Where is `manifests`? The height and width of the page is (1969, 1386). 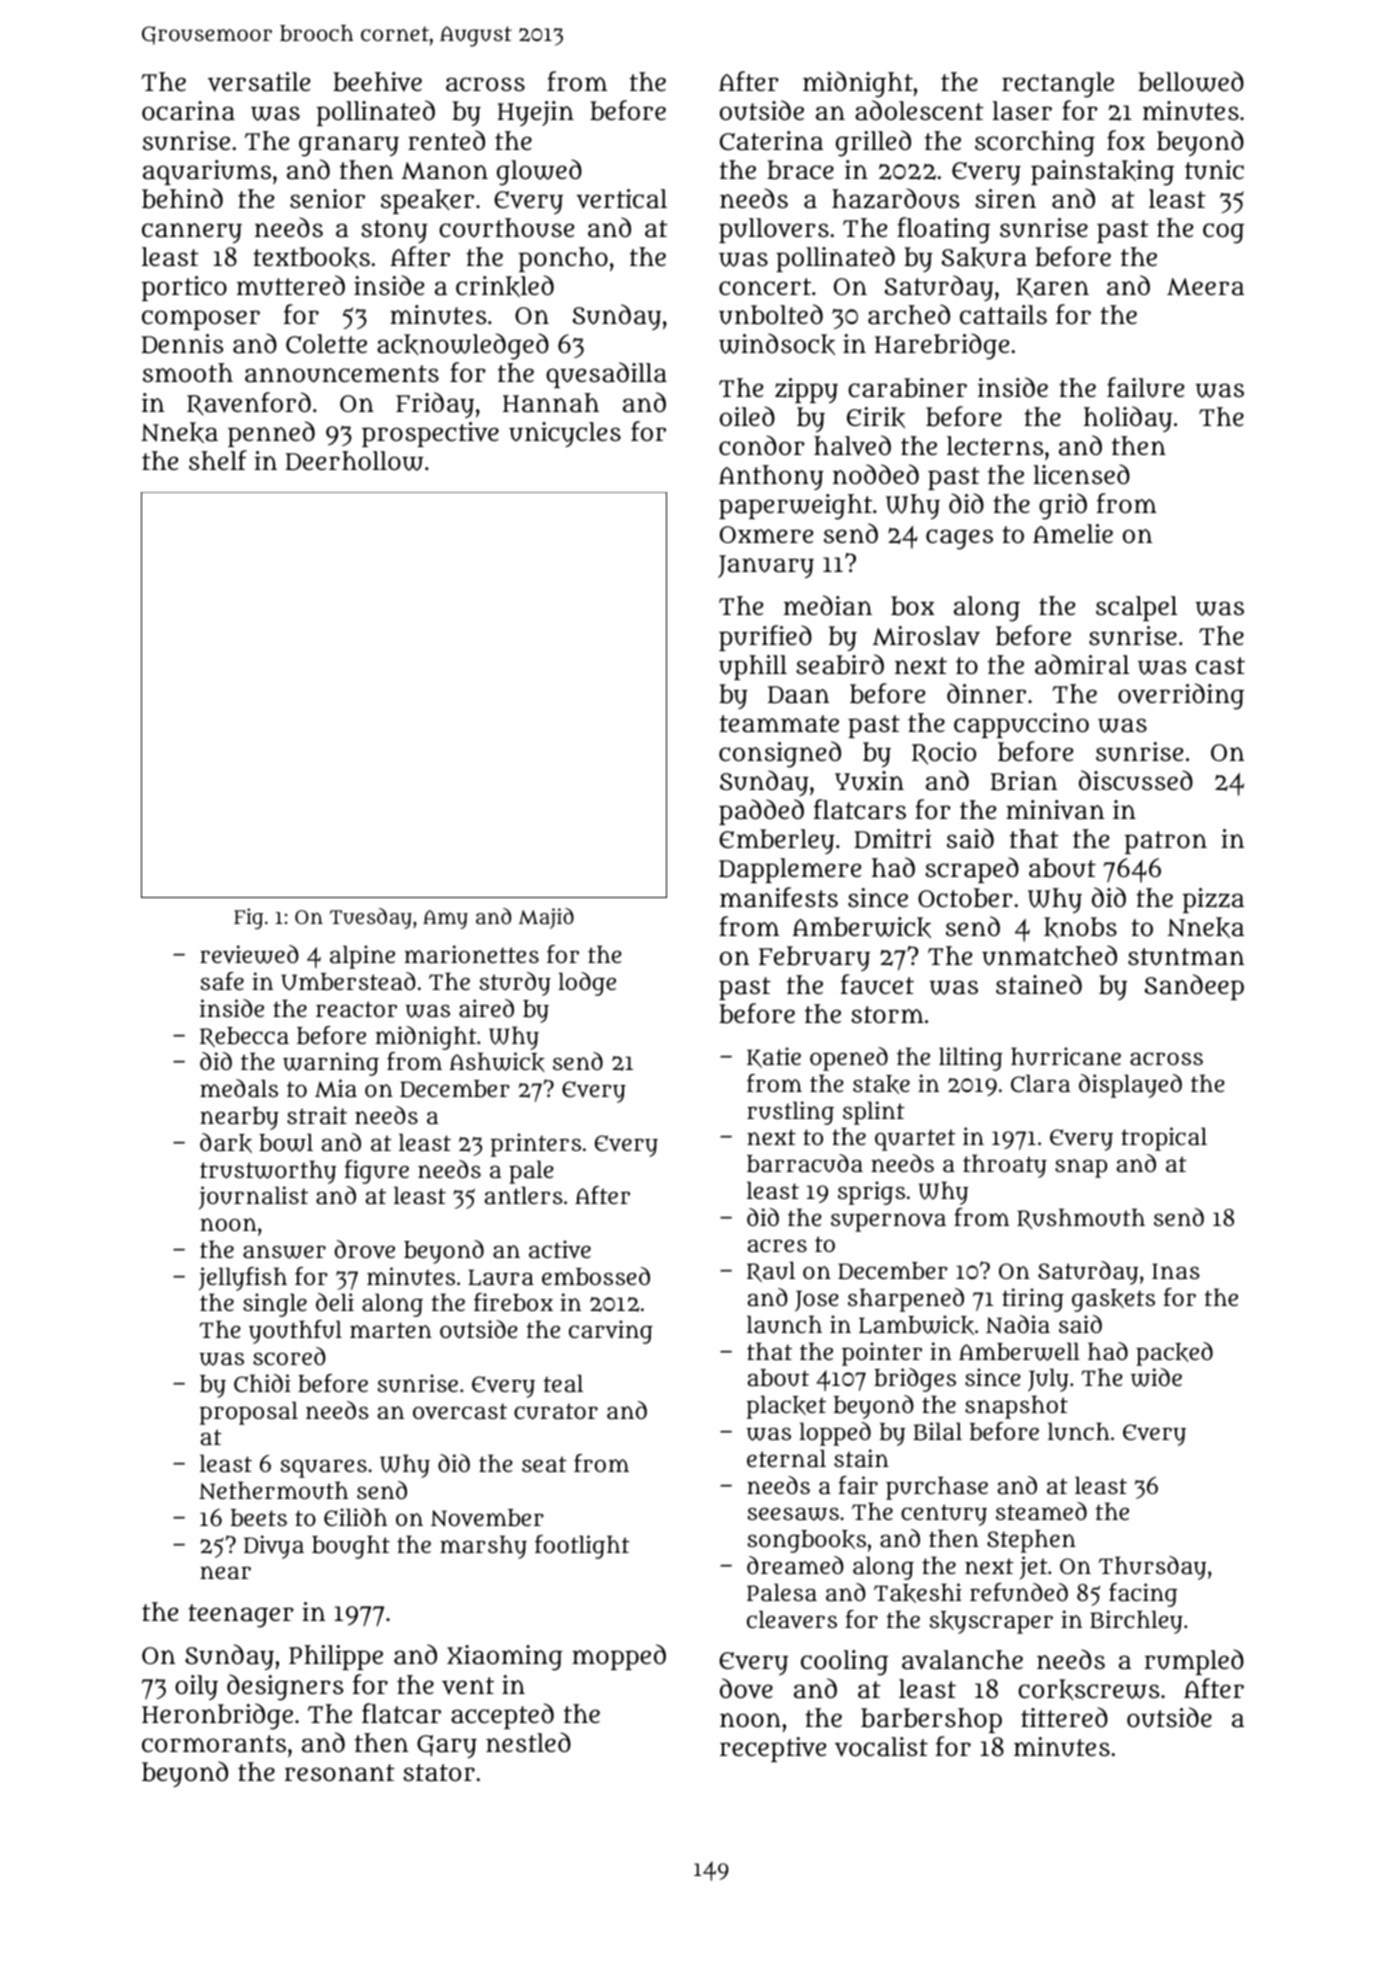
manifests is located at coordinates (779, 897).
